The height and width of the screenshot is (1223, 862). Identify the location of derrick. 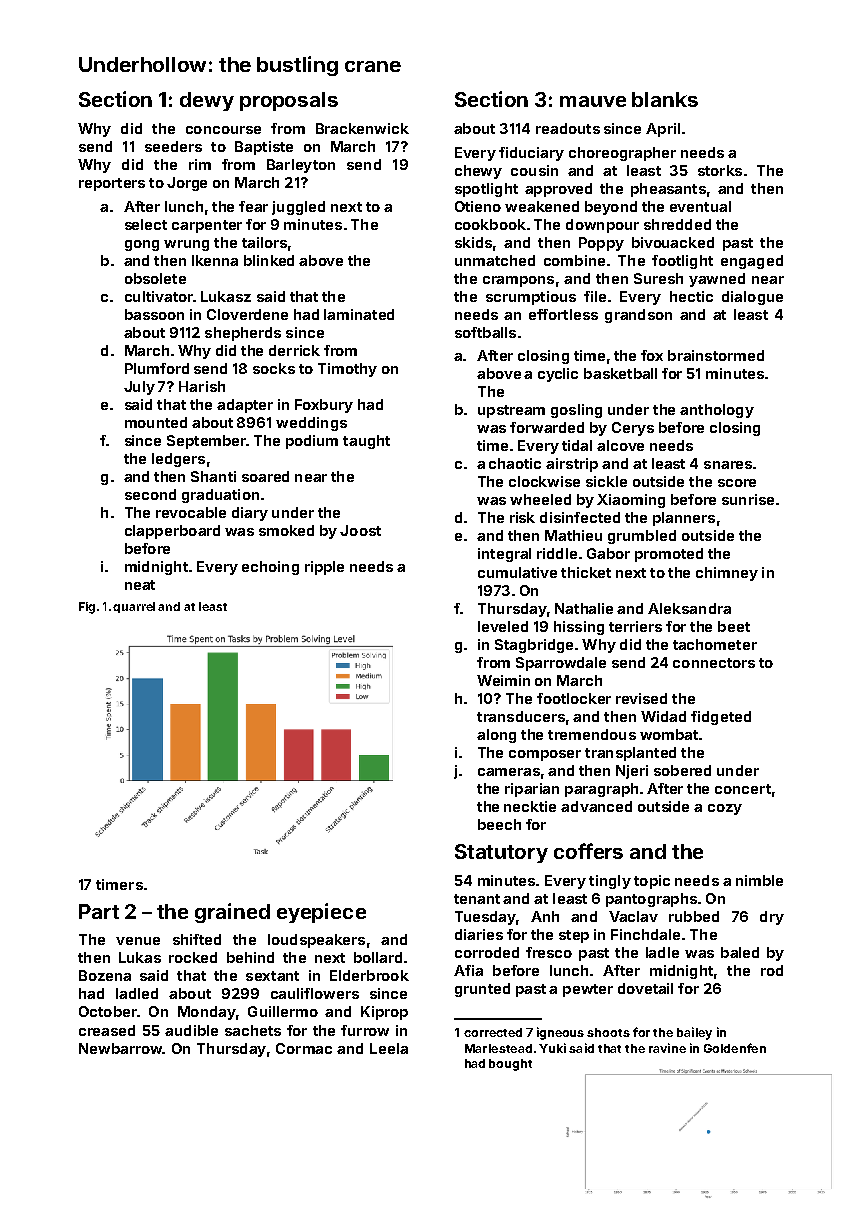
(294, 350).
